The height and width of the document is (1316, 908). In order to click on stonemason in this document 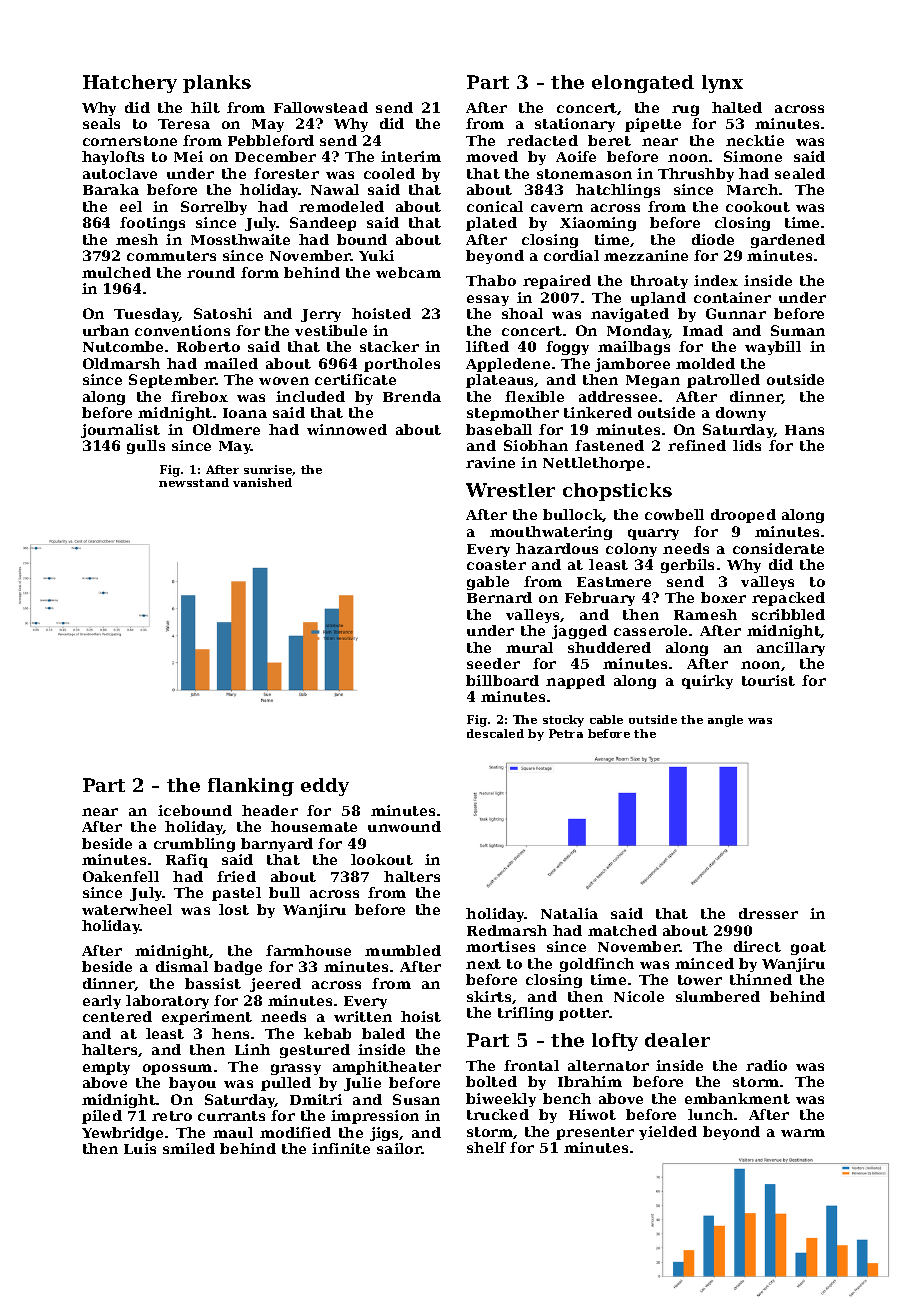, I will do `click(584, 174)`.
